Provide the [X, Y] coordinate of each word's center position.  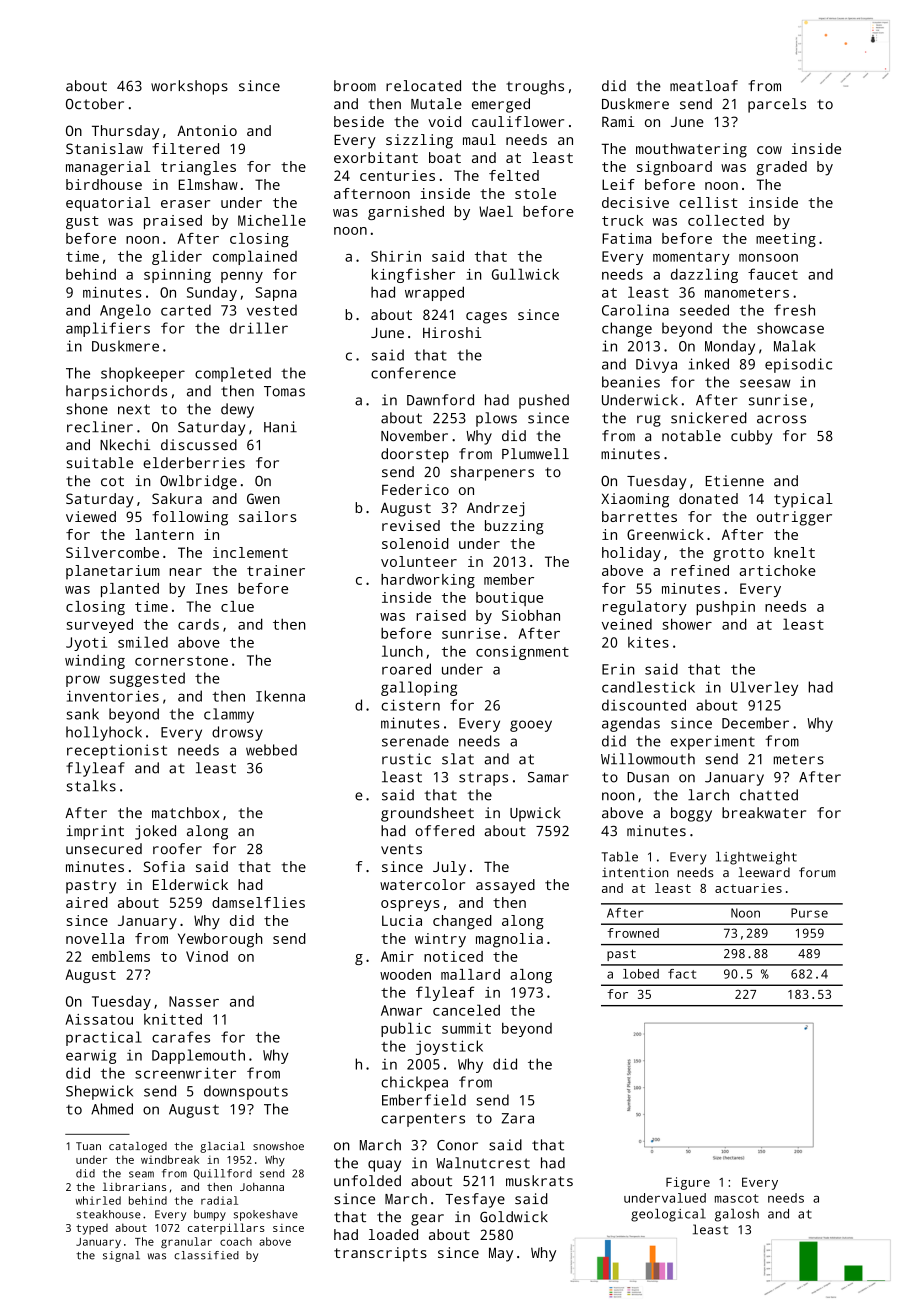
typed [92, 1229]
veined [627, 624]
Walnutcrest [483, 1163]
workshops [189, 87]
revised [411, 525]
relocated [423, 85]
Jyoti [86, 644]
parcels [777, 105]
